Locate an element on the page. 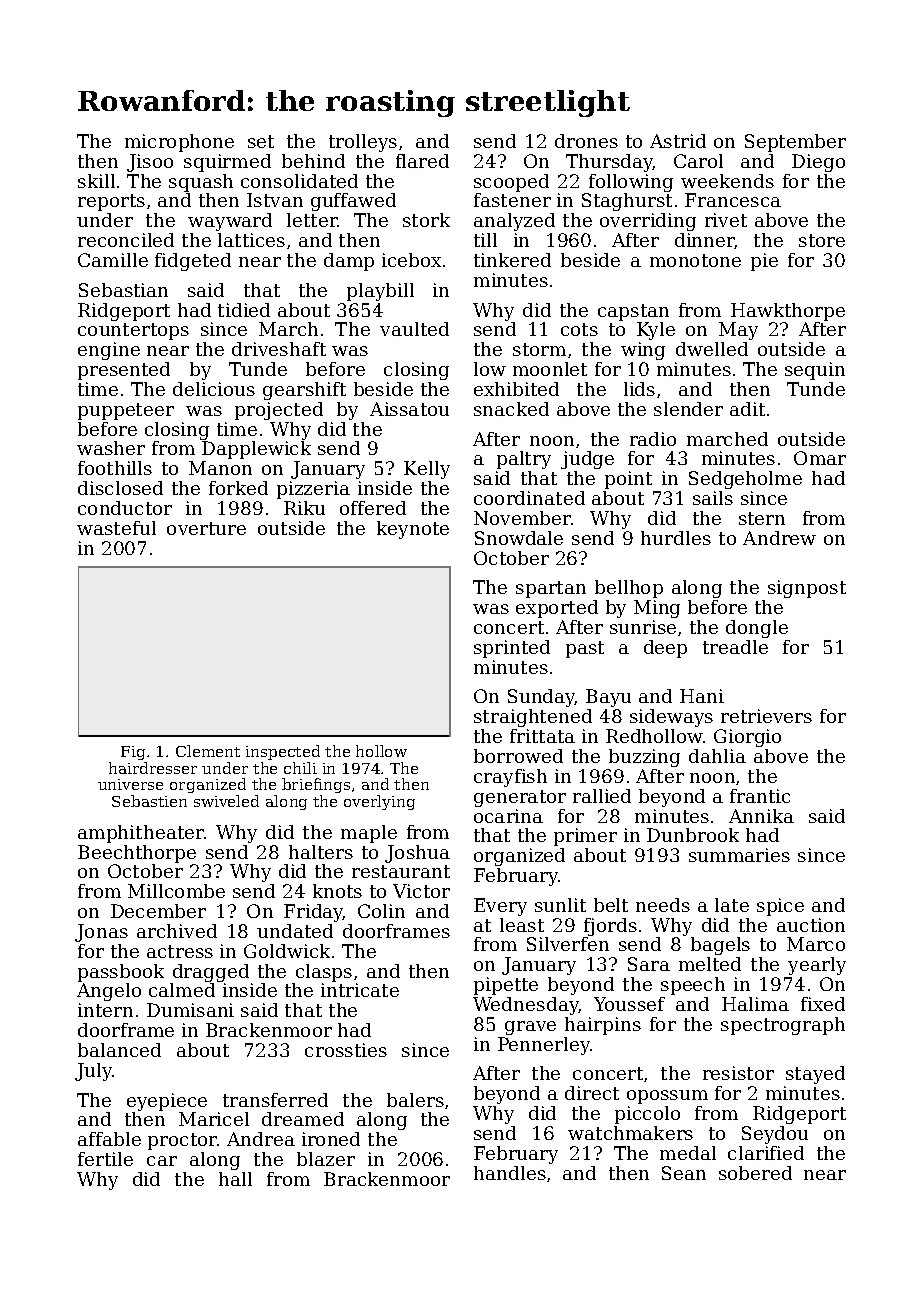  past is located at coordinates (585, 649).
